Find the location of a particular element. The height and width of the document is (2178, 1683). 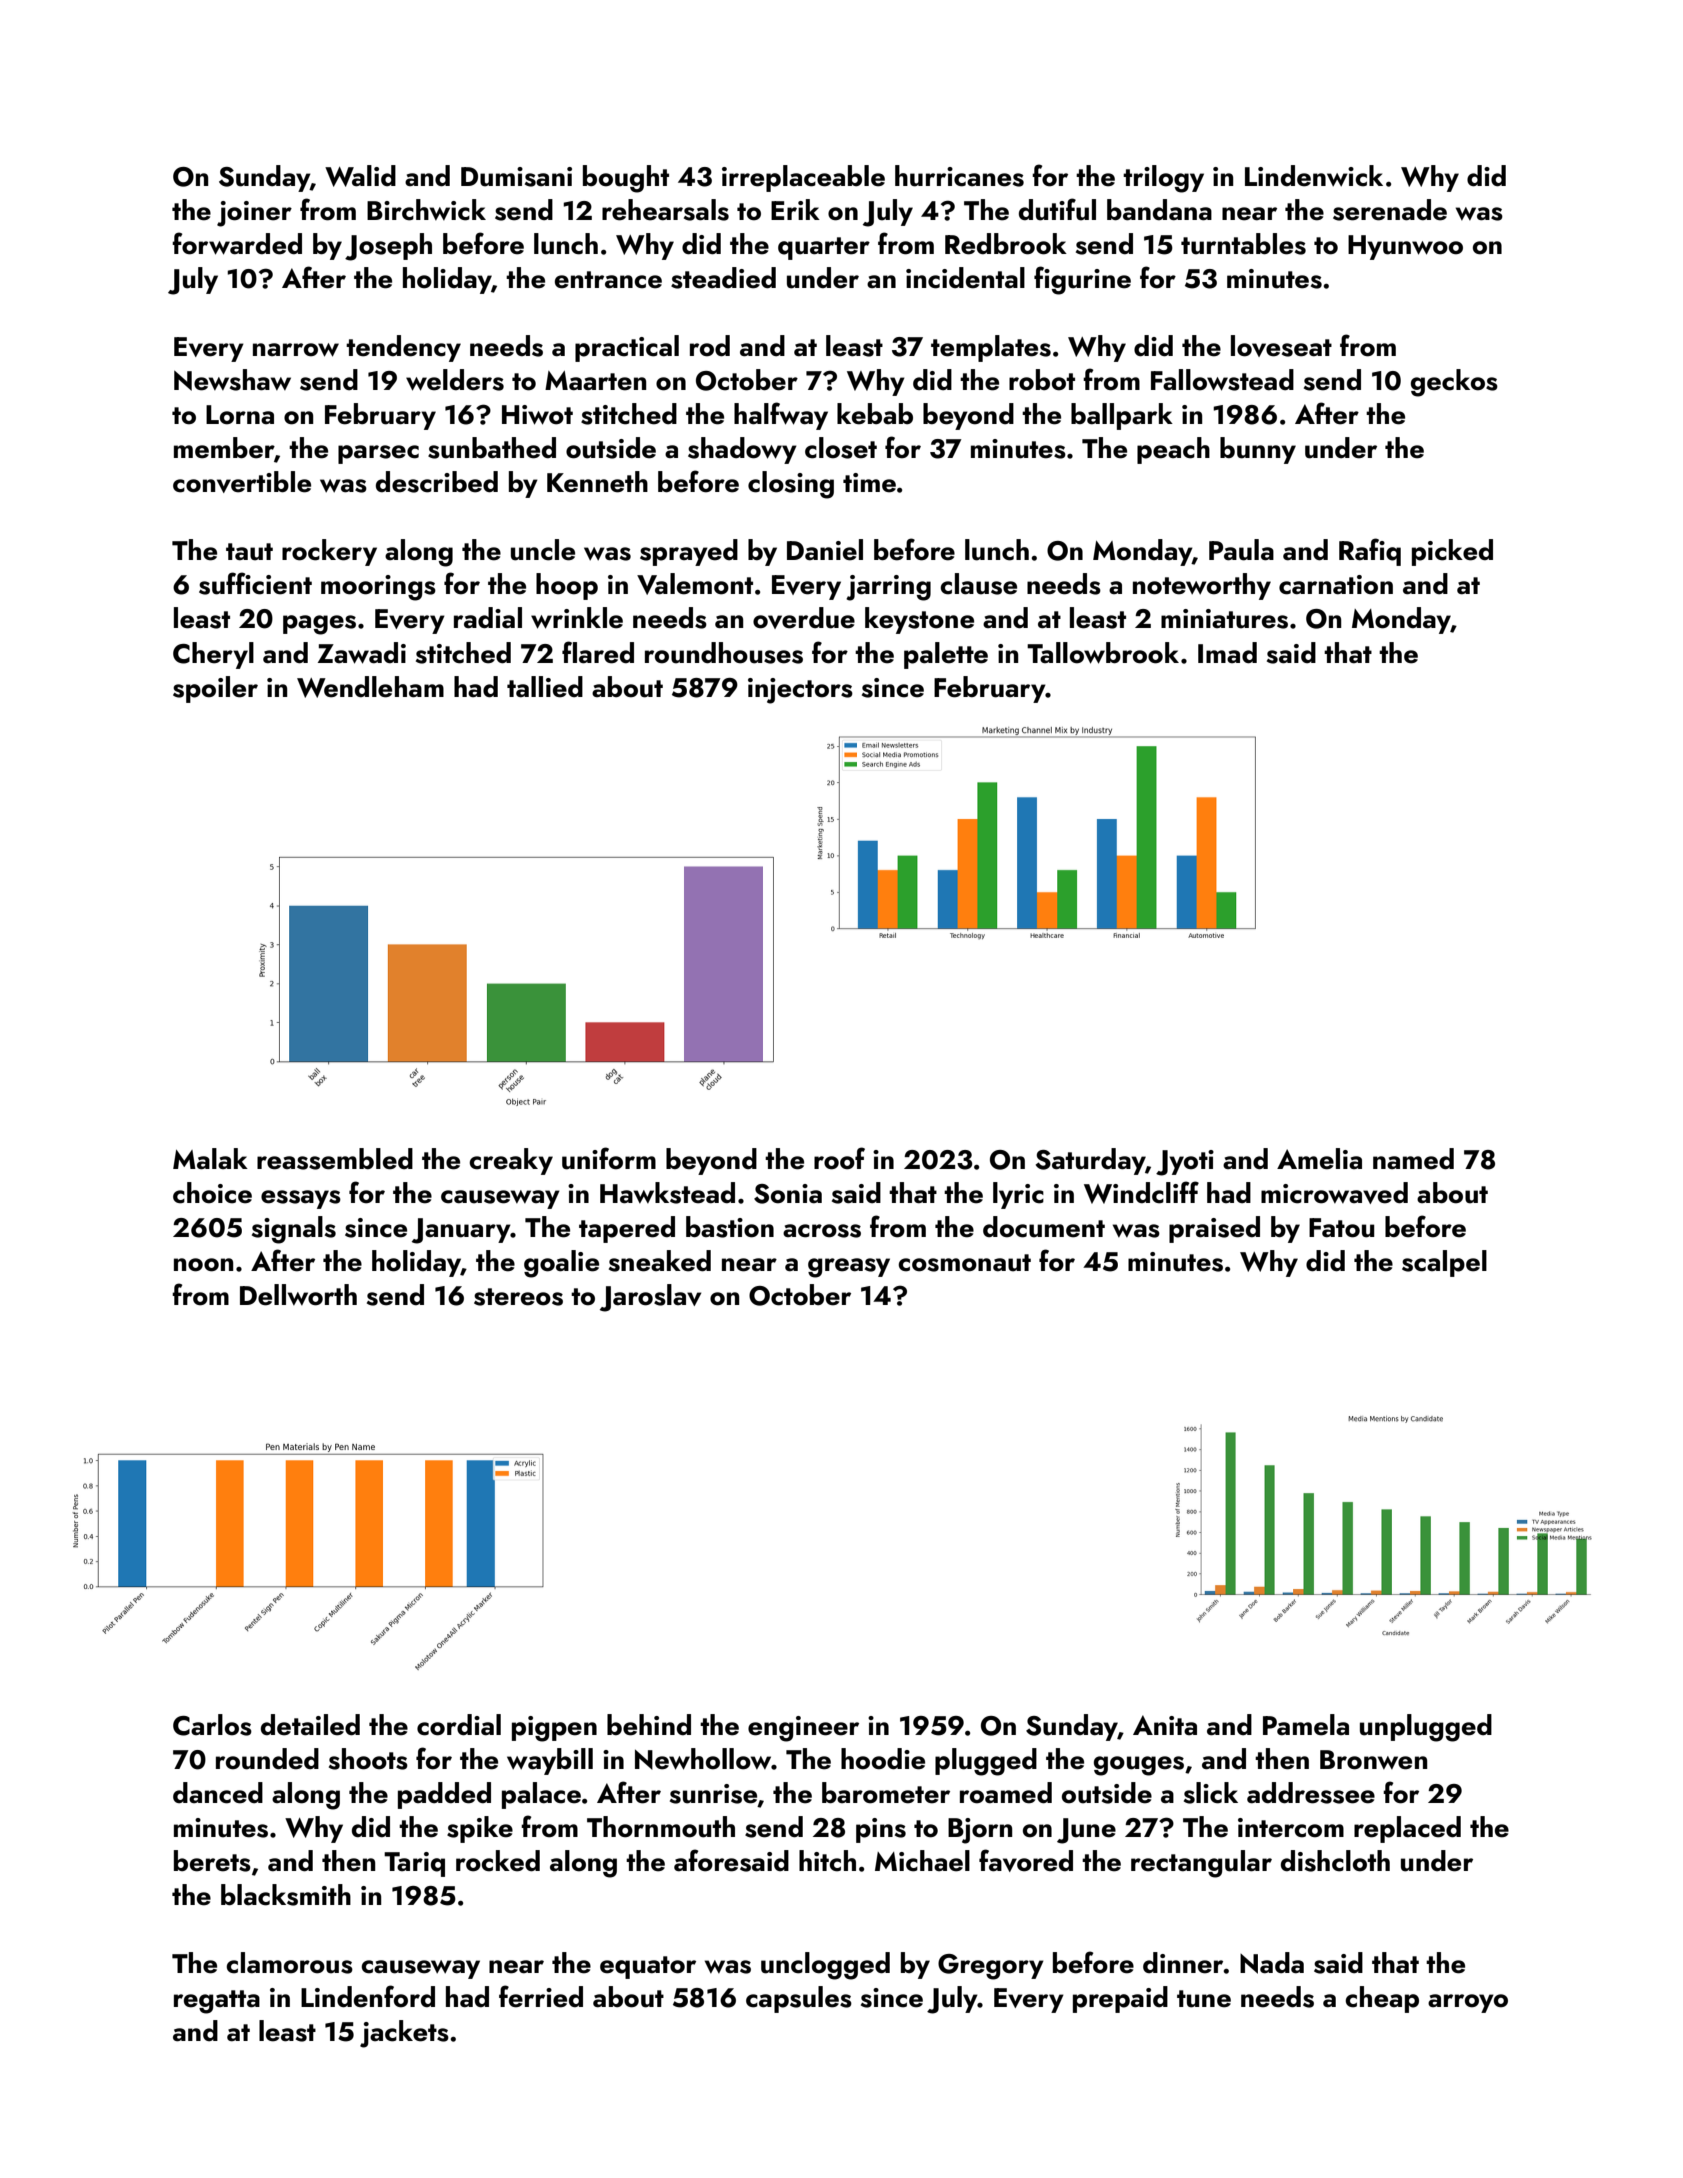

Tallowbrook is located at coordinates (1103, 653).
